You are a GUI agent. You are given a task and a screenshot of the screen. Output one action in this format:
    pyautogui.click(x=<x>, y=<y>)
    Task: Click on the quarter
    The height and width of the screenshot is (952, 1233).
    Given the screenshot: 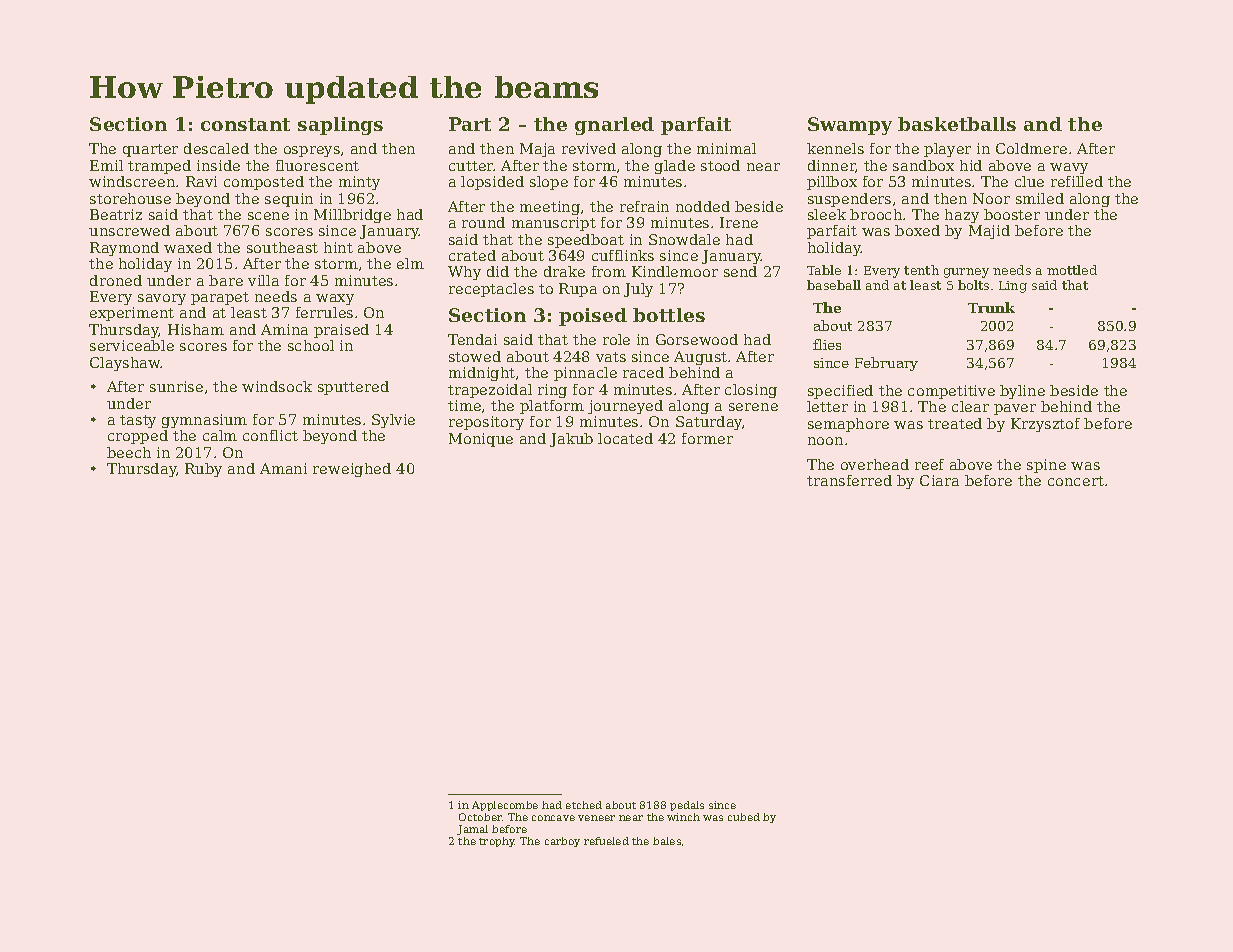 What is the action you would take?
    pyautogui.click(x=150, y=150)
